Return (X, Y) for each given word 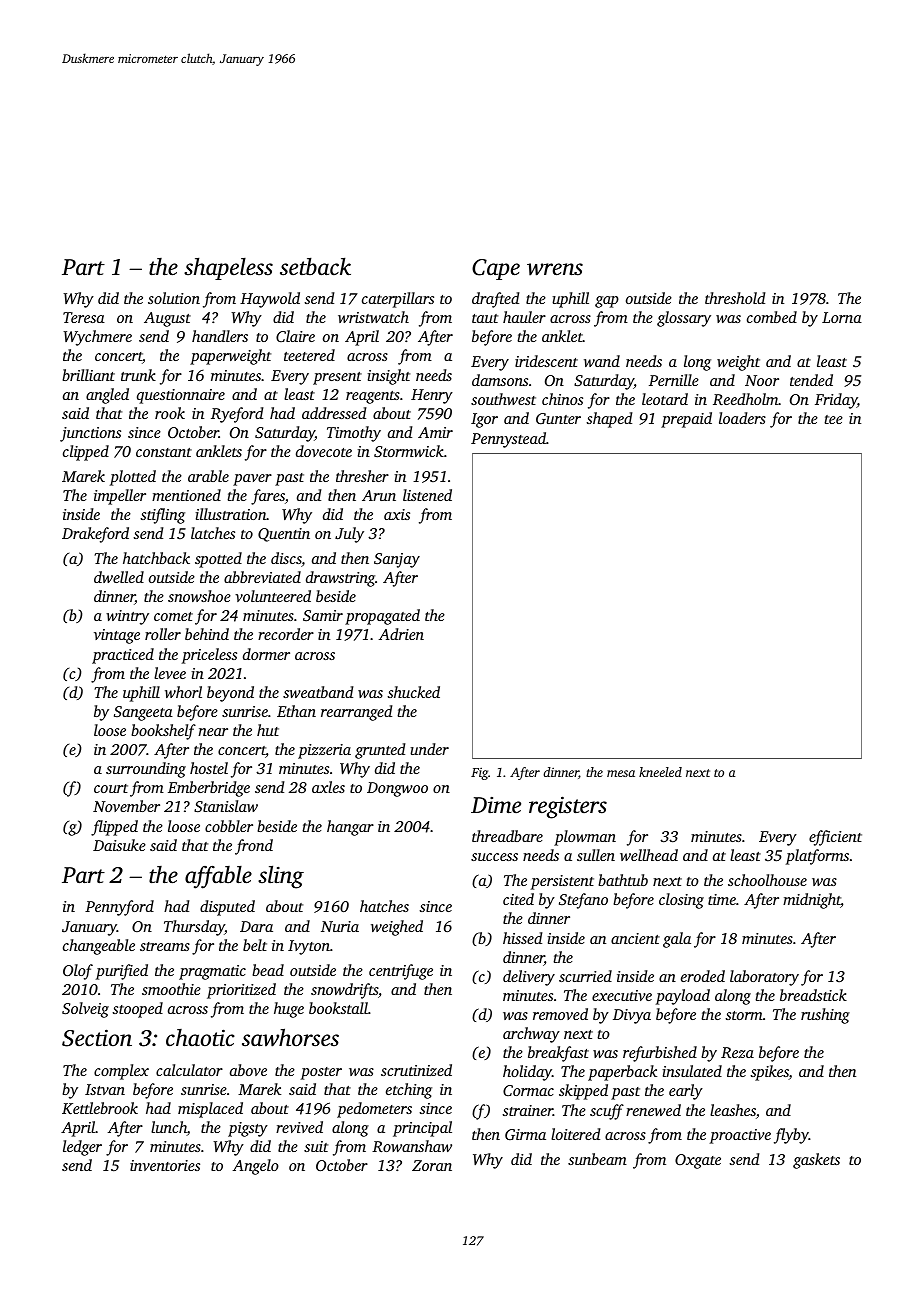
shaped (609, 420)
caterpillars (398, 300)
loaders (742, 418)
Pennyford (119, 908)
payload (683, 997)
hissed (523, 938)
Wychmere (97, 338)
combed (772, 317)
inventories (165, 1165)
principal (422, 1129)
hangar (350, 828)
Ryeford (237, 415)
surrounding (146, 770)
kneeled (660, 772)
